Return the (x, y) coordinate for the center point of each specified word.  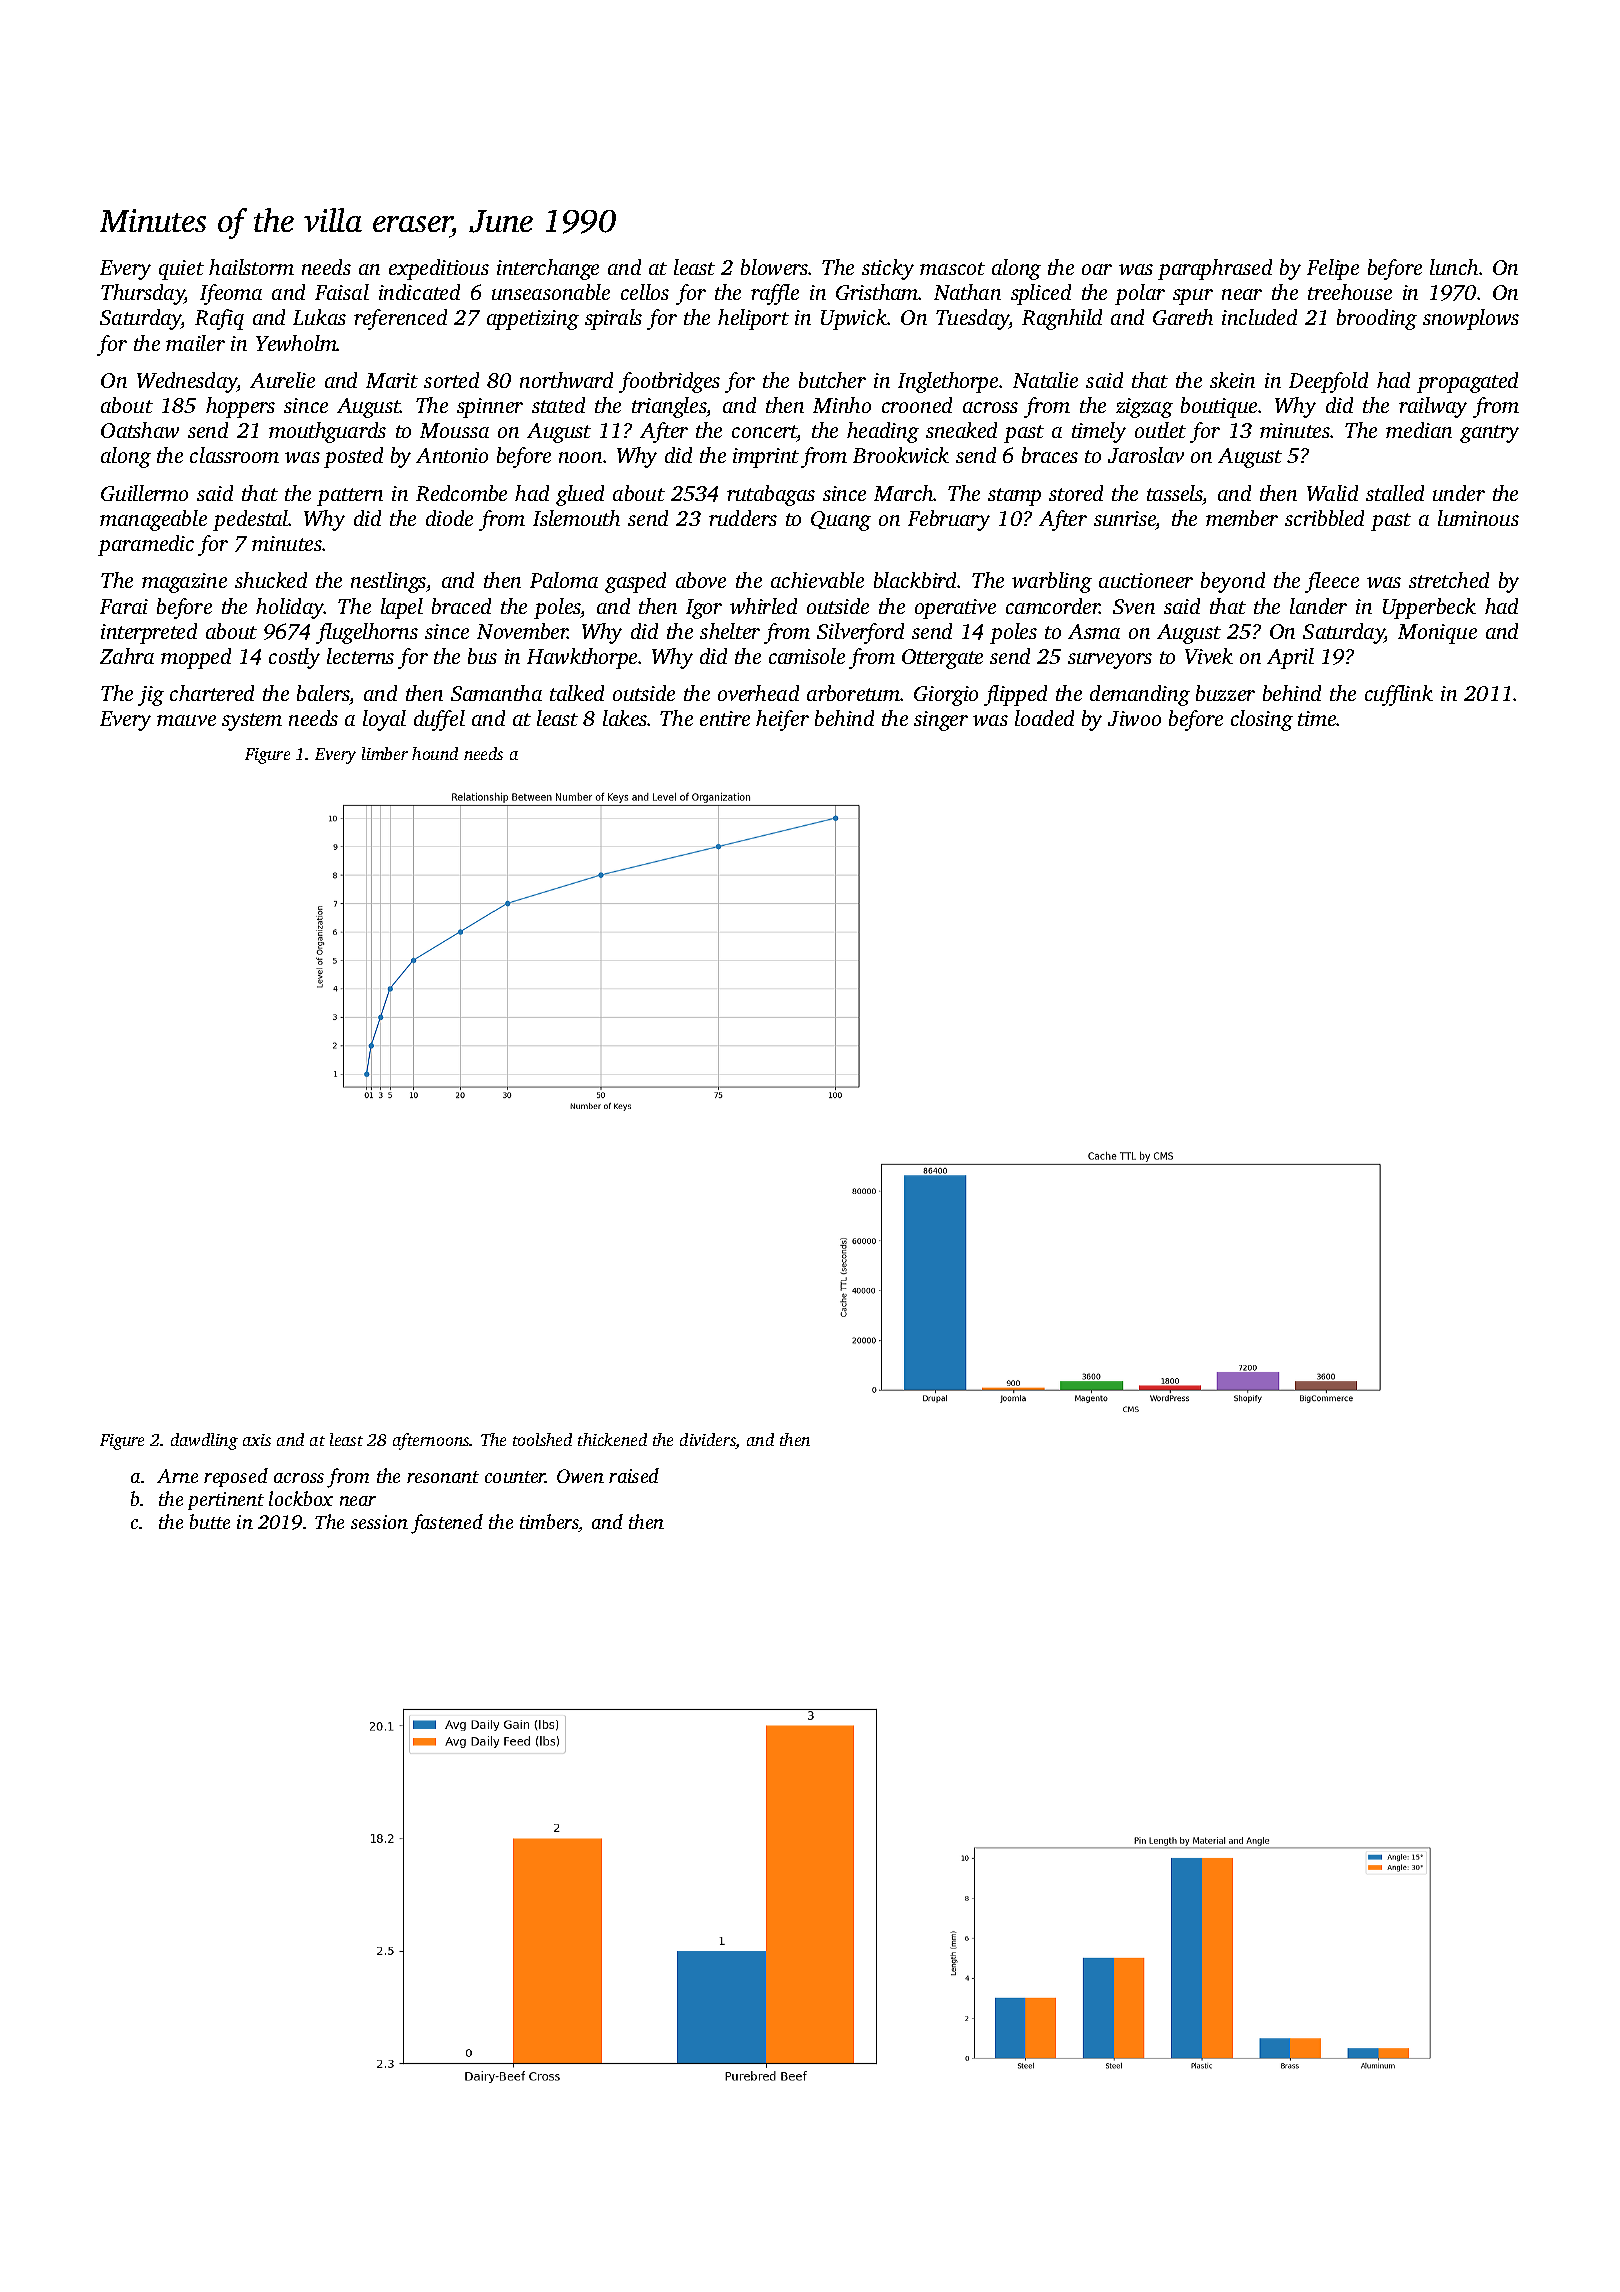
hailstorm (251, 267)
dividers (708, 1441)
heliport (753, 319)
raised (634, 1475)
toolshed (542, 1439)
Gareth (1183, 317)
